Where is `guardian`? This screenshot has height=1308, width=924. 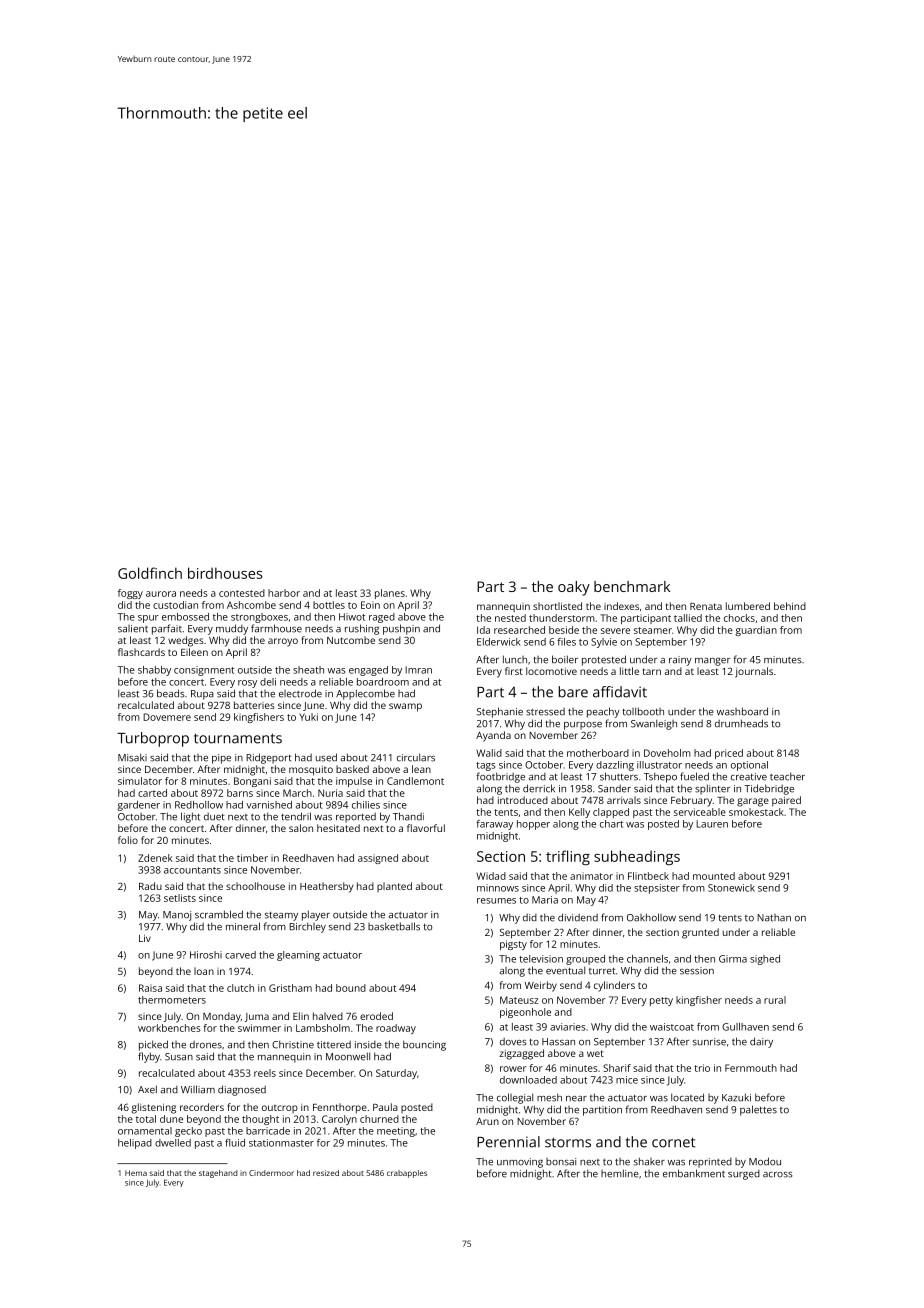 guardian is located at coordinates (756, 631).
